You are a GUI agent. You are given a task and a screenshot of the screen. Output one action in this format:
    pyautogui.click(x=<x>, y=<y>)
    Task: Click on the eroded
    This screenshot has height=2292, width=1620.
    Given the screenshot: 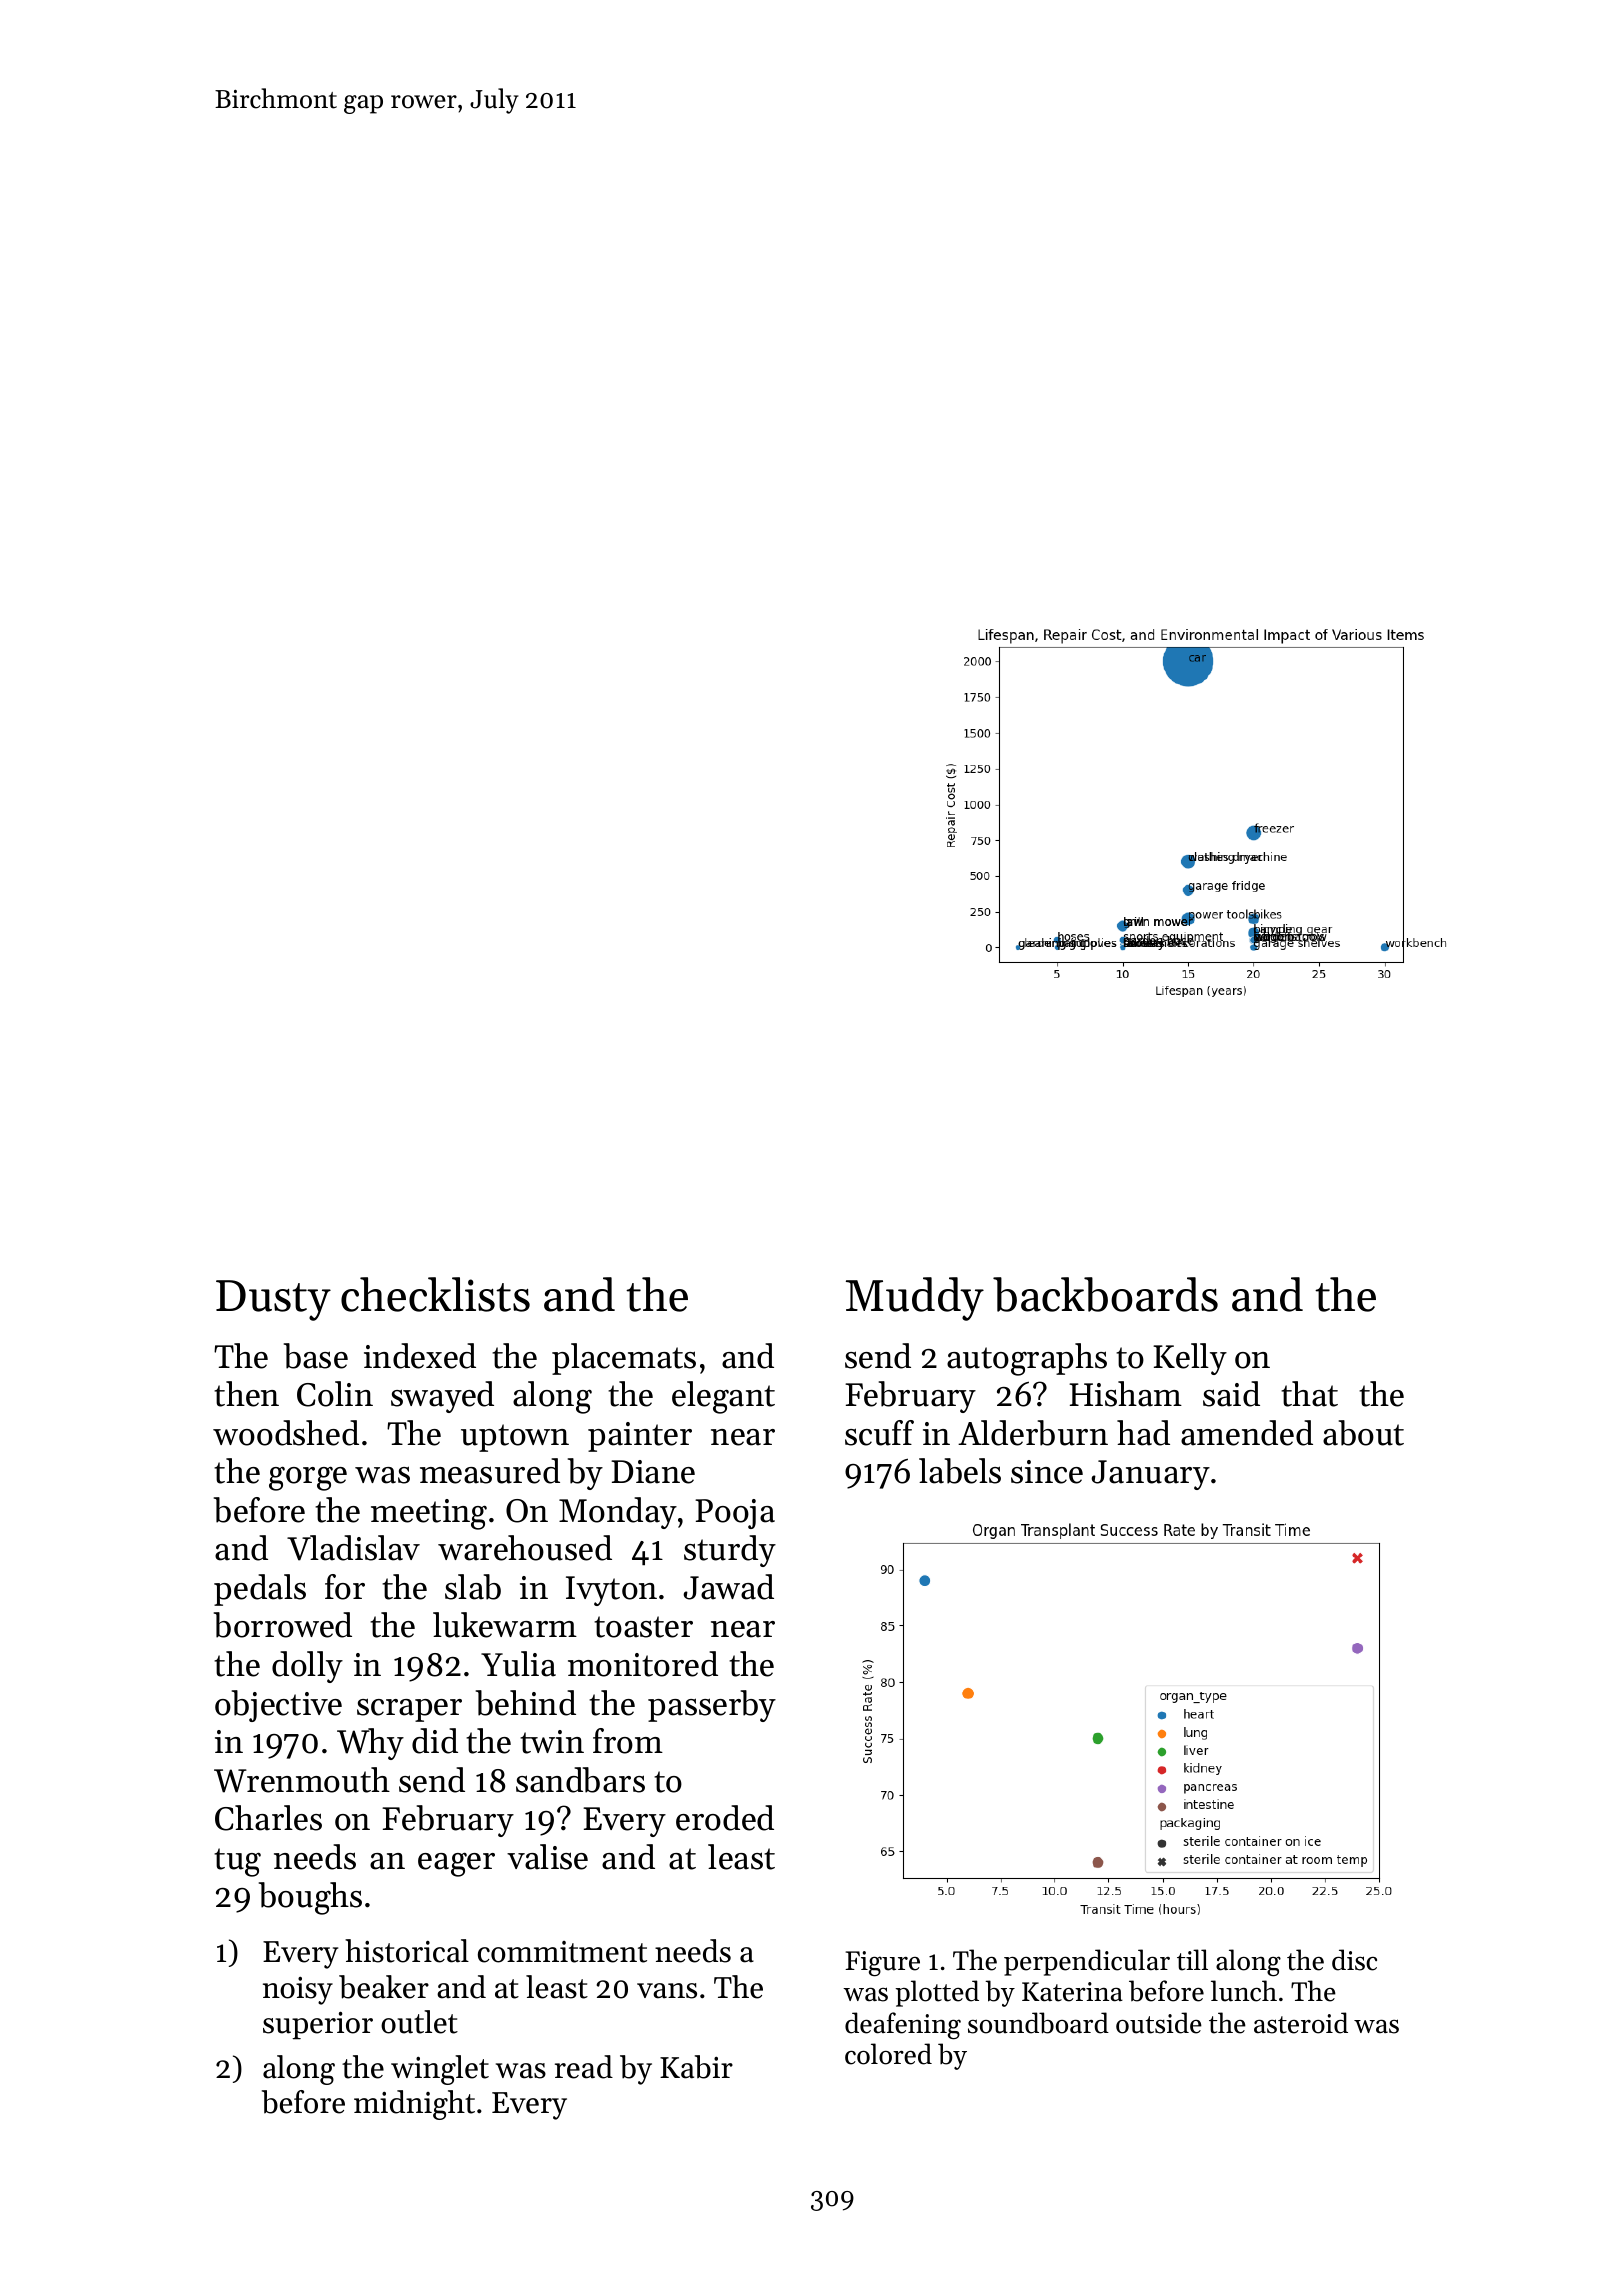 What is the action you would take?
    pyautogui.click(x=725, y=1818)
